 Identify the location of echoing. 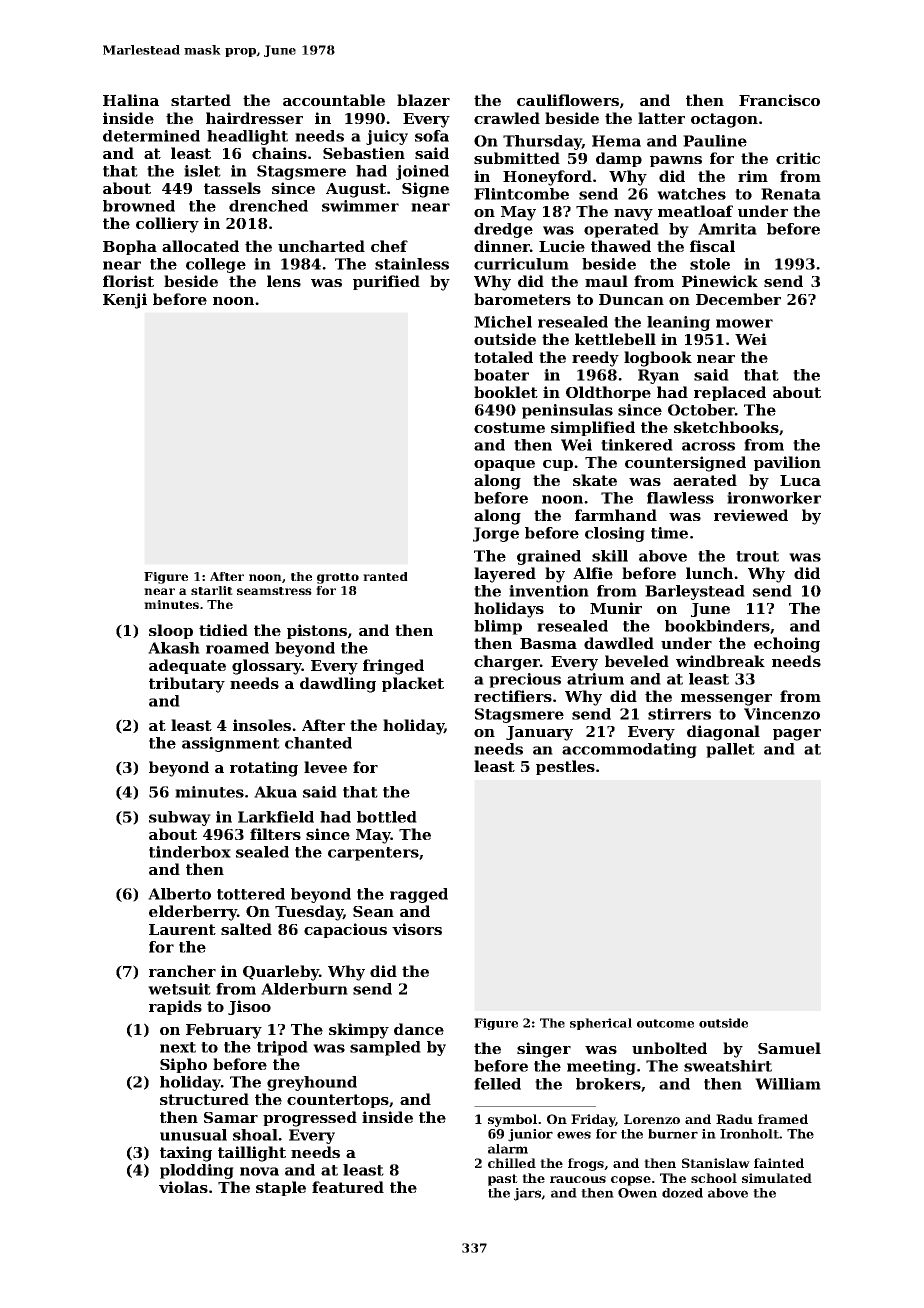
(787, 645).
